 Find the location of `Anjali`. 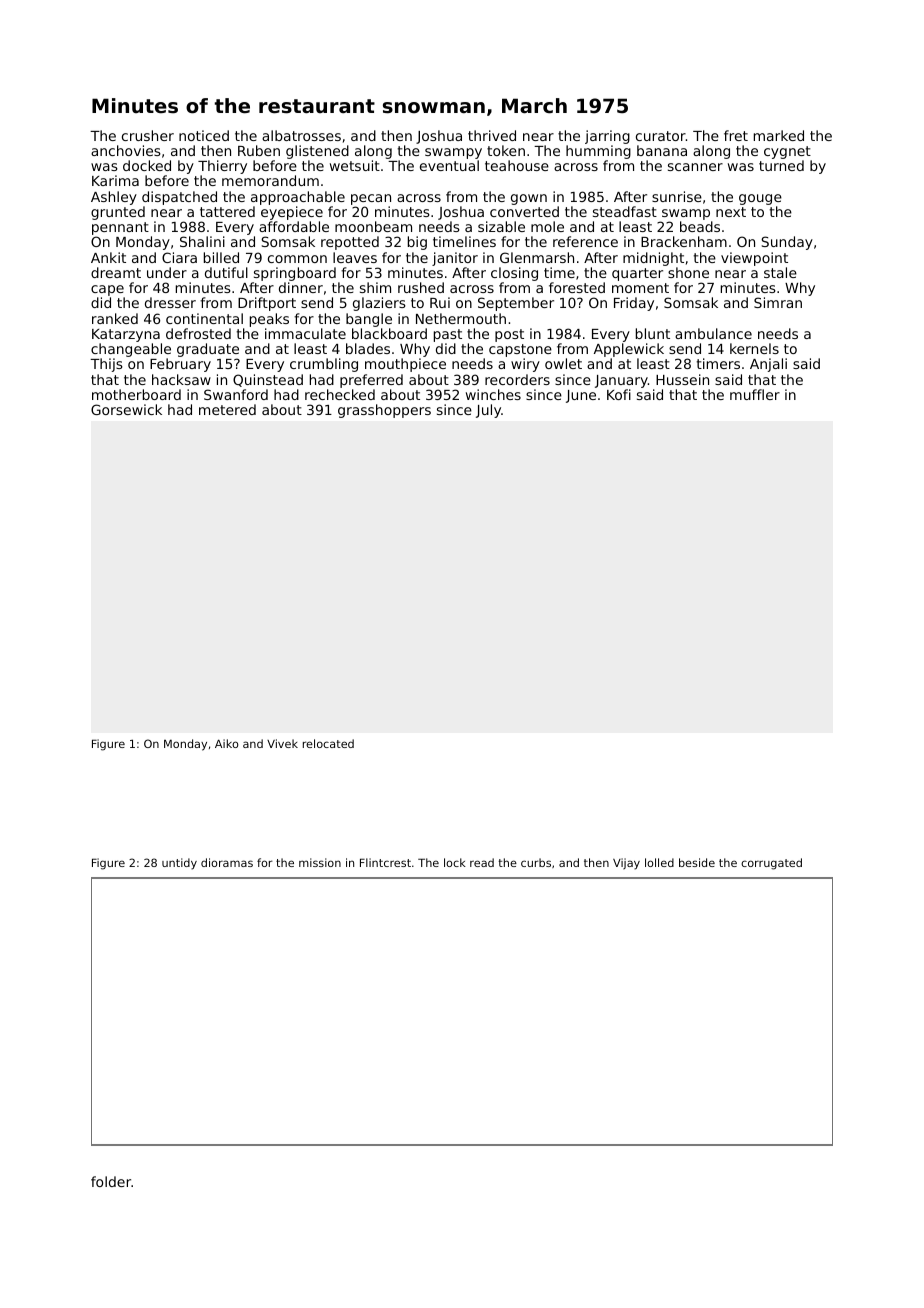

Anjali is located at coordinates (768, 365).
